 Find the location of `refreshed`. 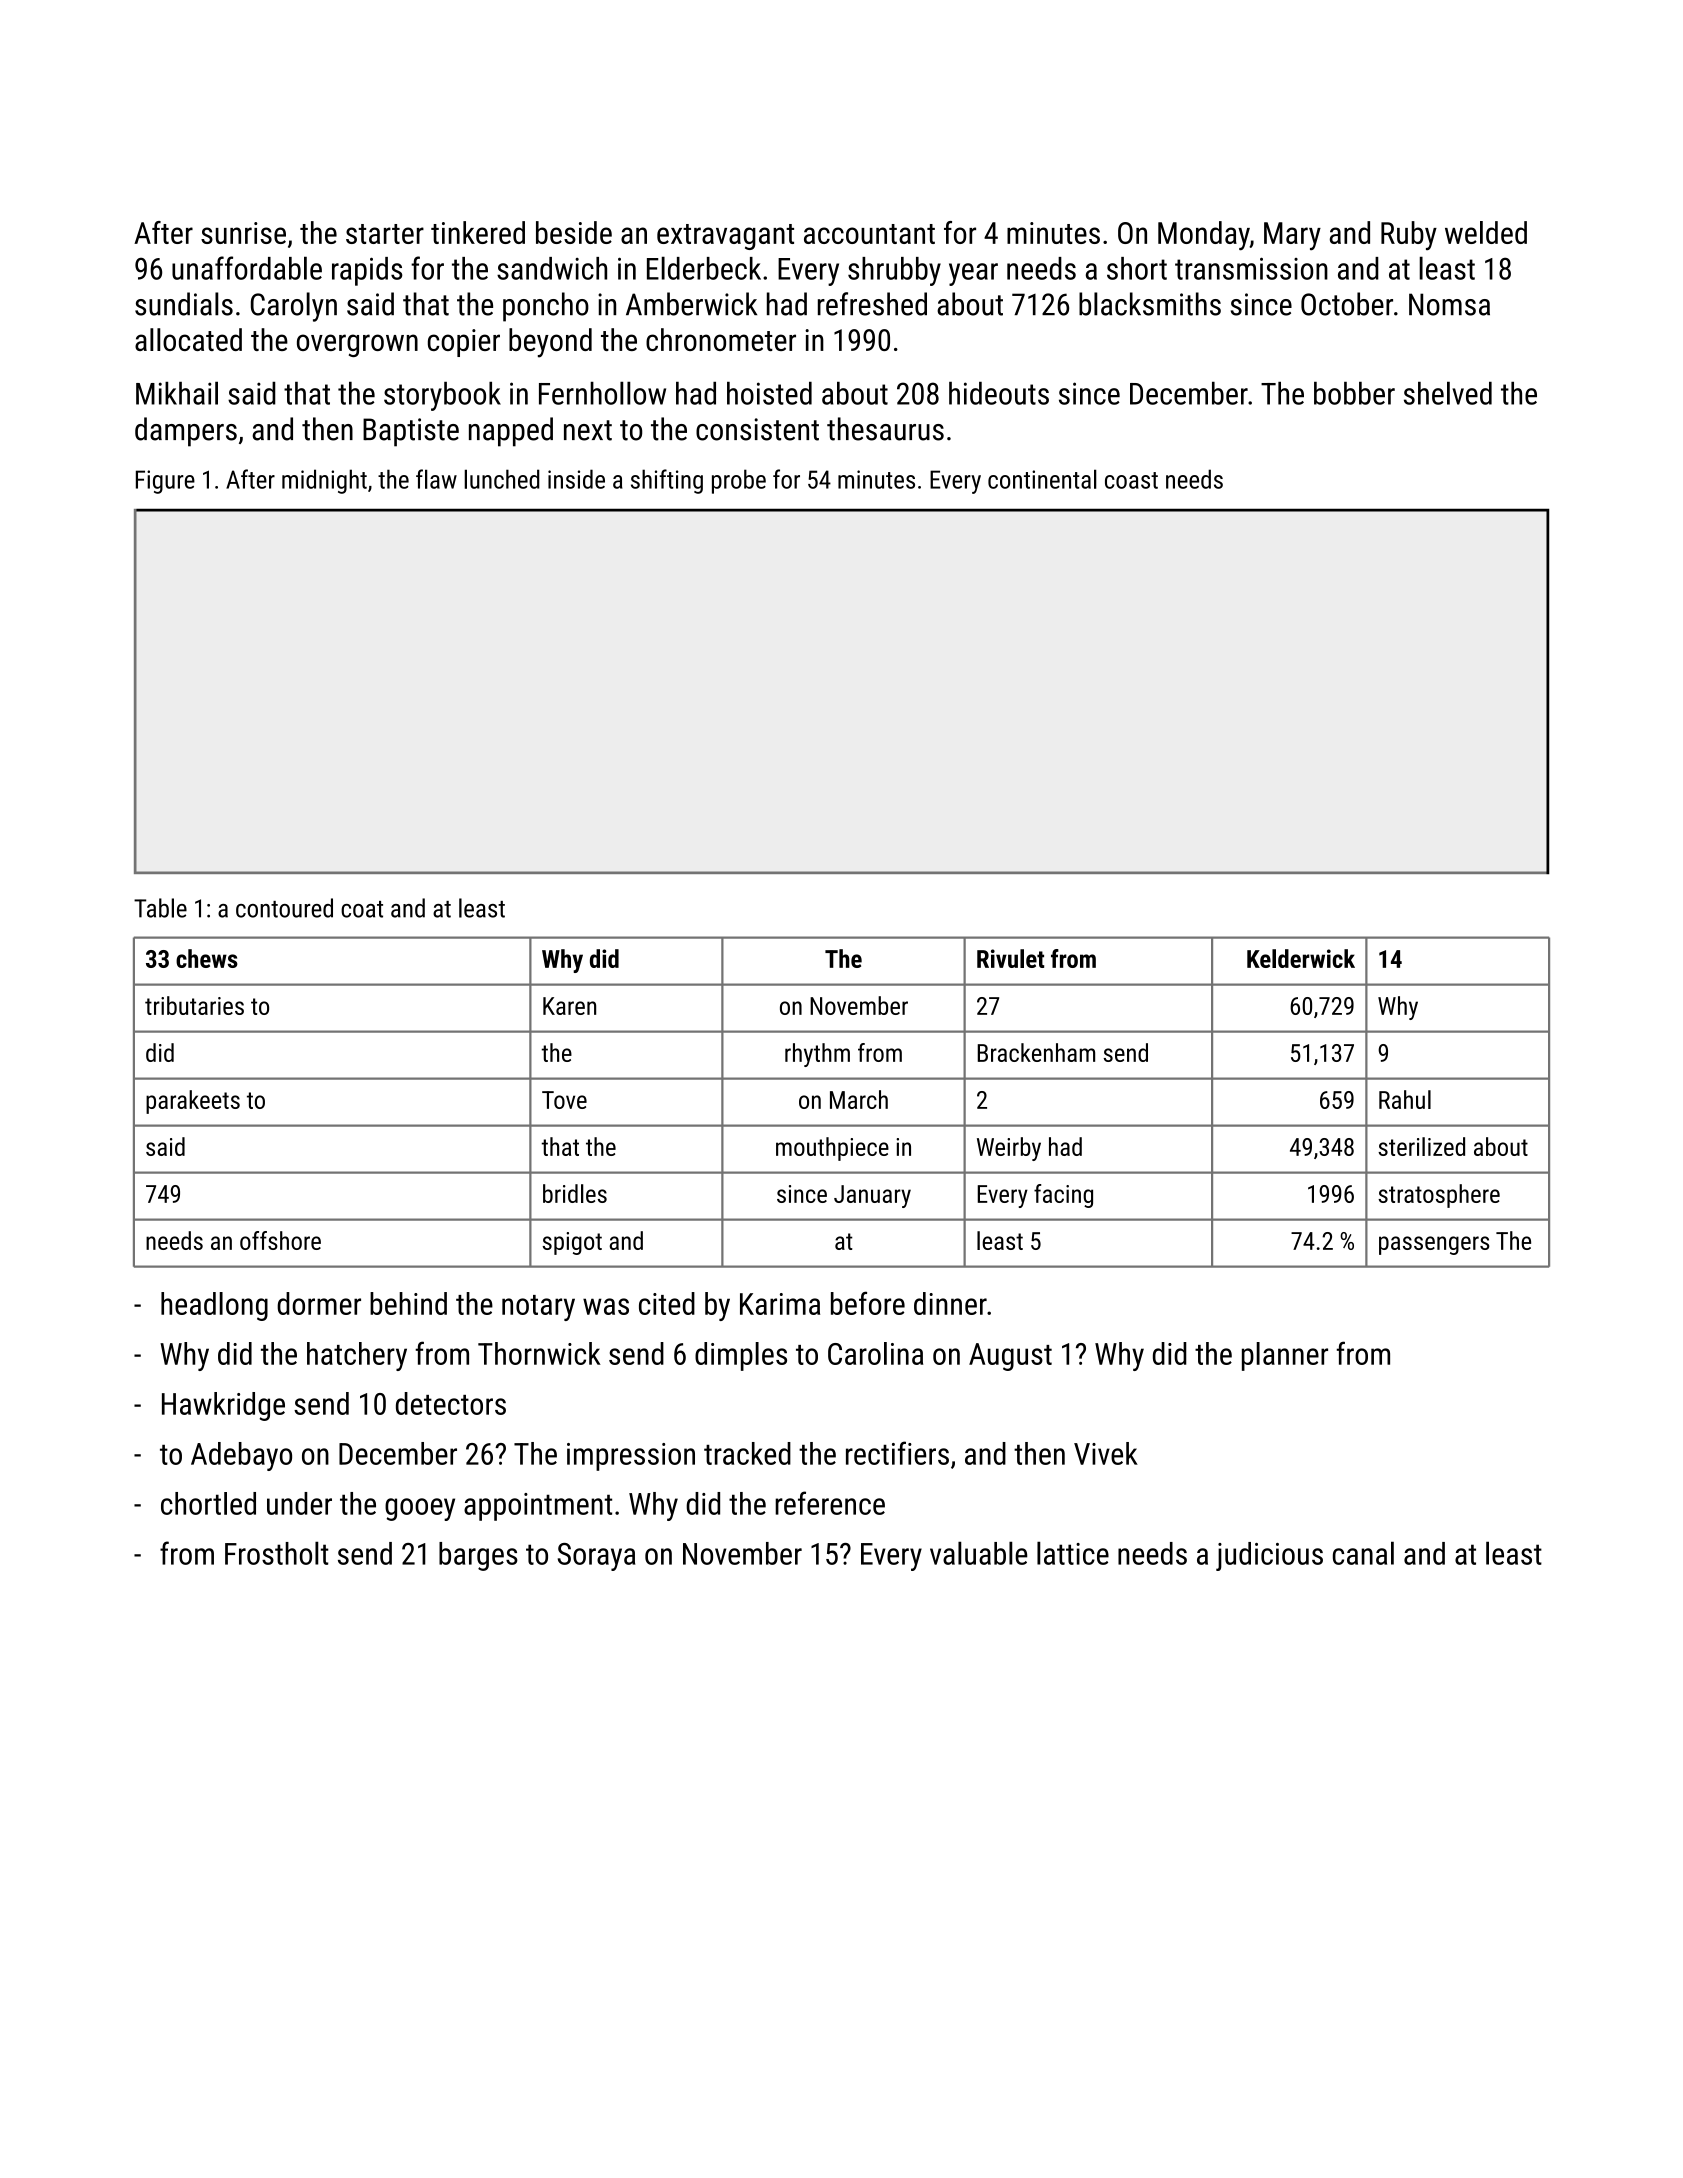

refreshed is located at coordinates (872, 304).
